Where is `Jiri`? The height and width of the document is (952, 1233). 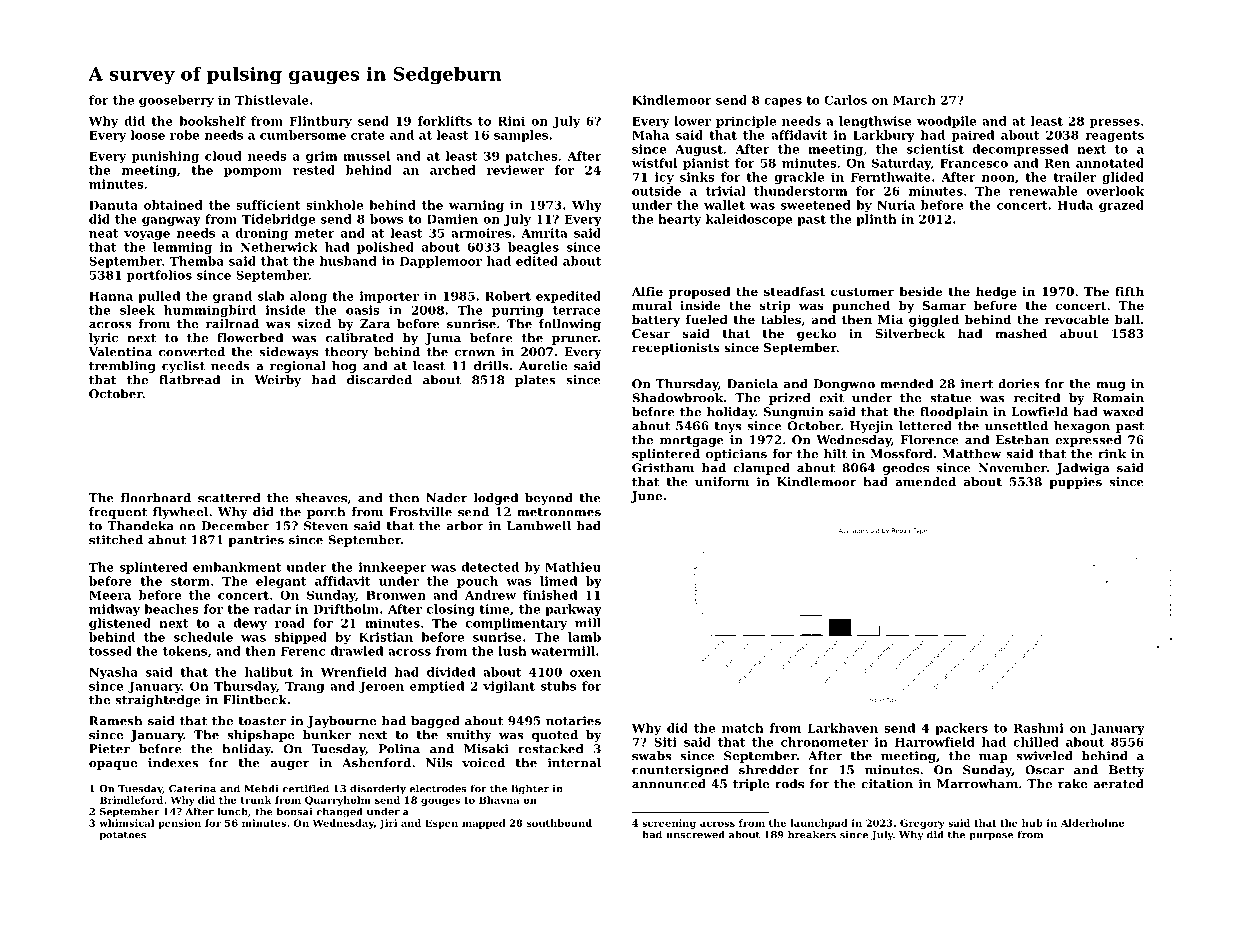
Jiri is located at coordinates (388, 824).
